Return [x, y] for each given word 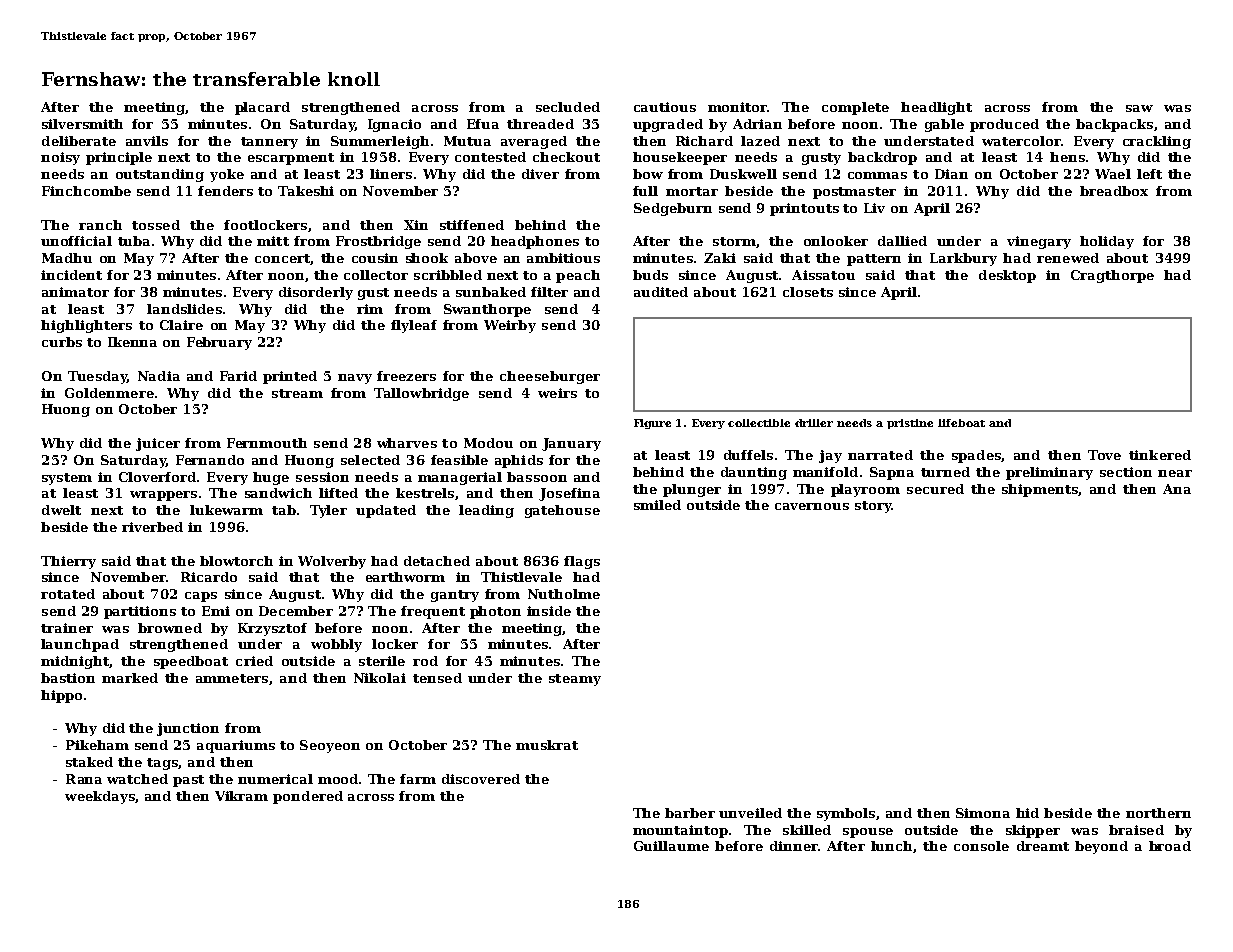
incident [71, 275]
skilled [807, 830]
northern [1158, 813]
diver [540, 174]
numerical [275, 779]
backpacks [1114, 125]
